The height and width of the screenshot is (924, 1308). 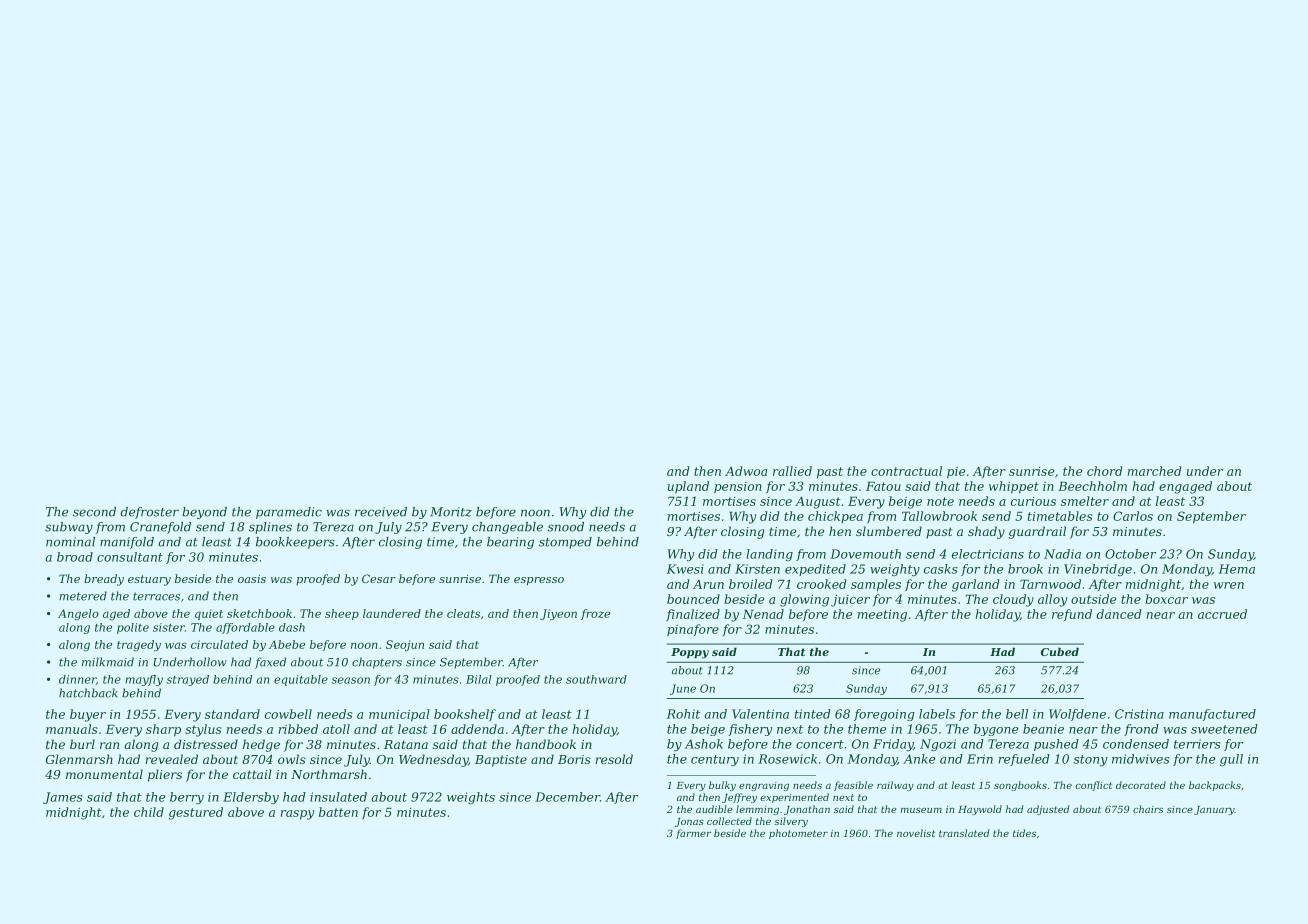 I want to click on buyer, so click(x=88, y=715).
